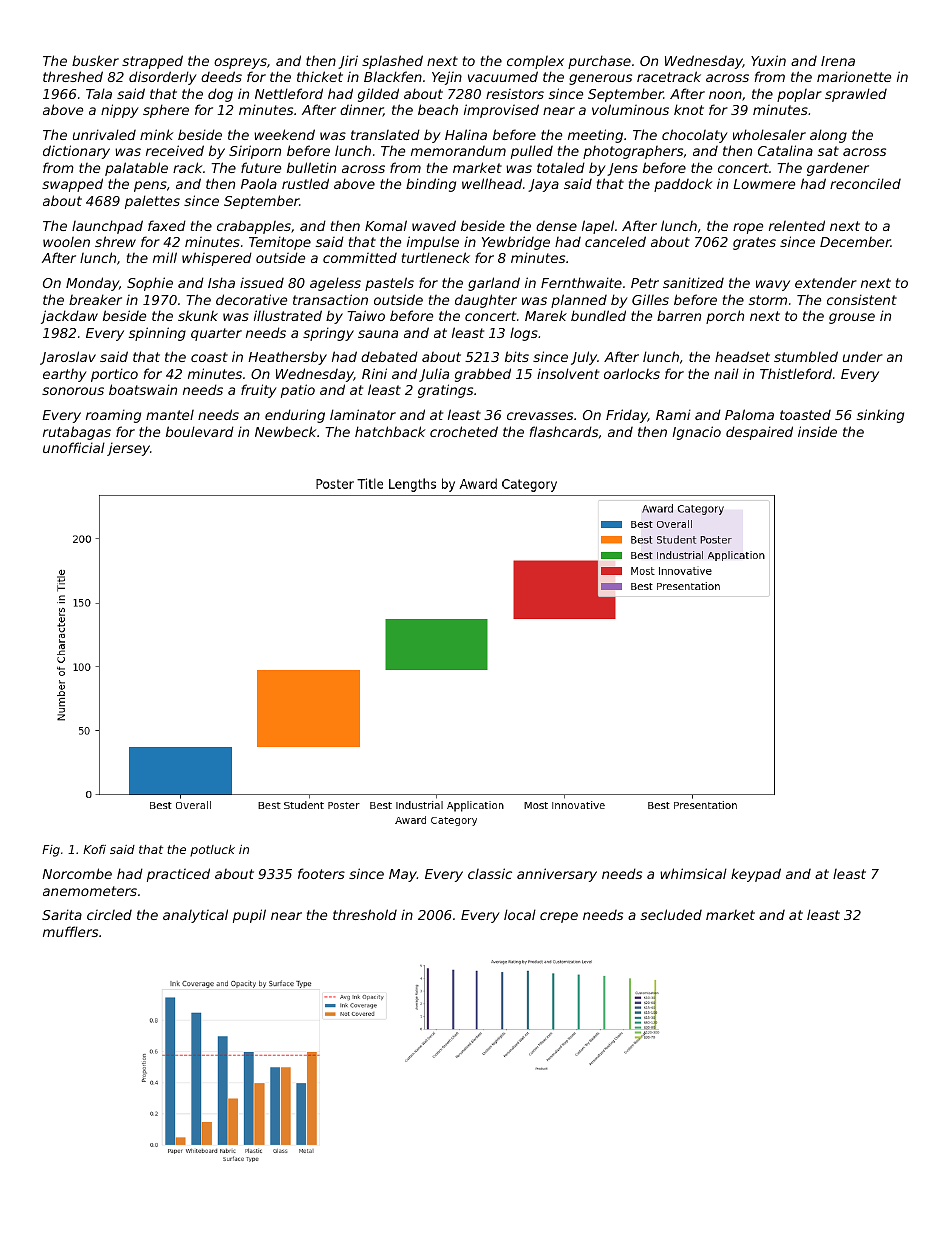 Image resolution: width=952 pixels, height=1233 pixels. Describe the element at coordinates (535, 62) in the screenshot. I see `complex` at that location.
